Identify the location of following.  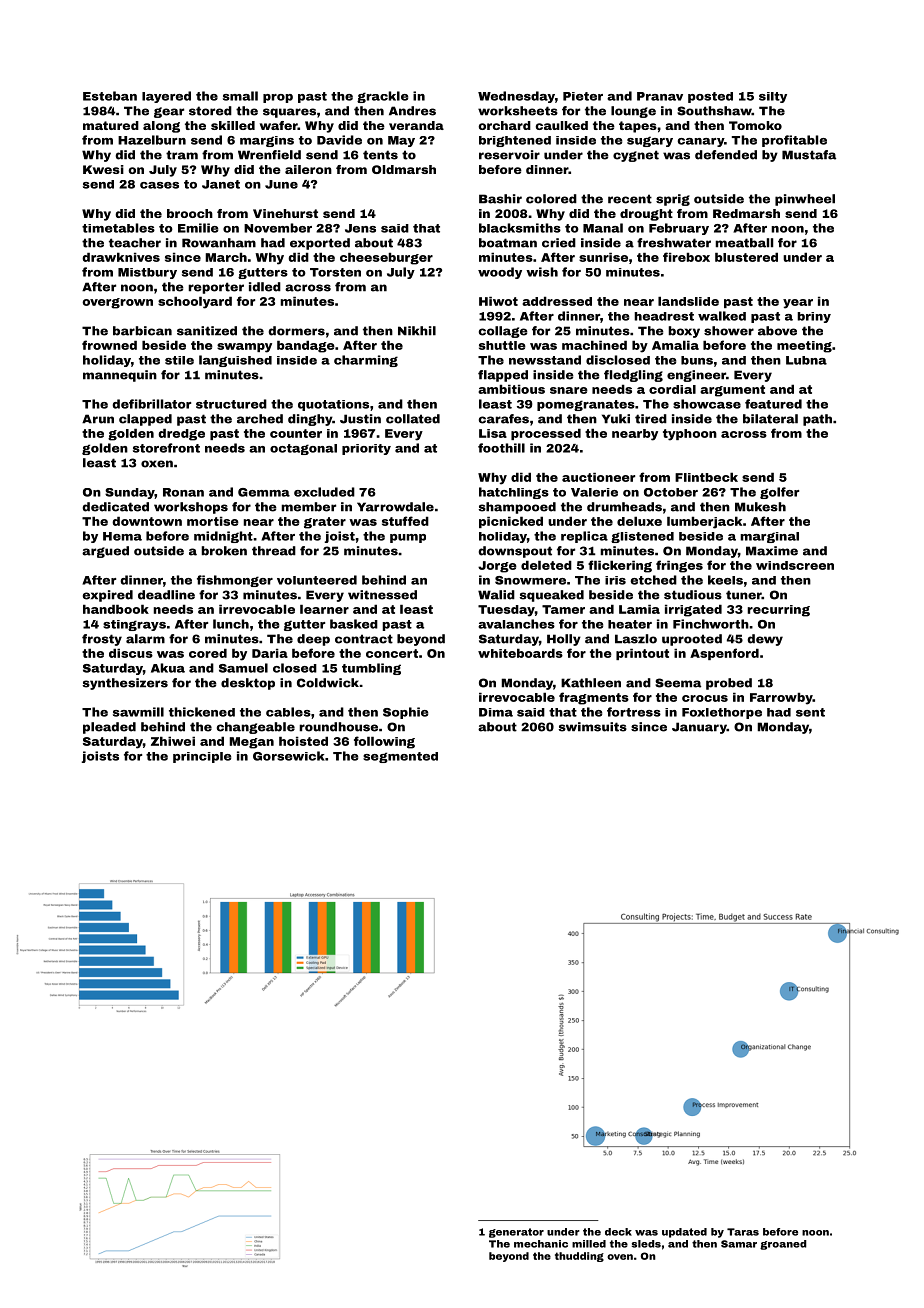
(384, 742).
